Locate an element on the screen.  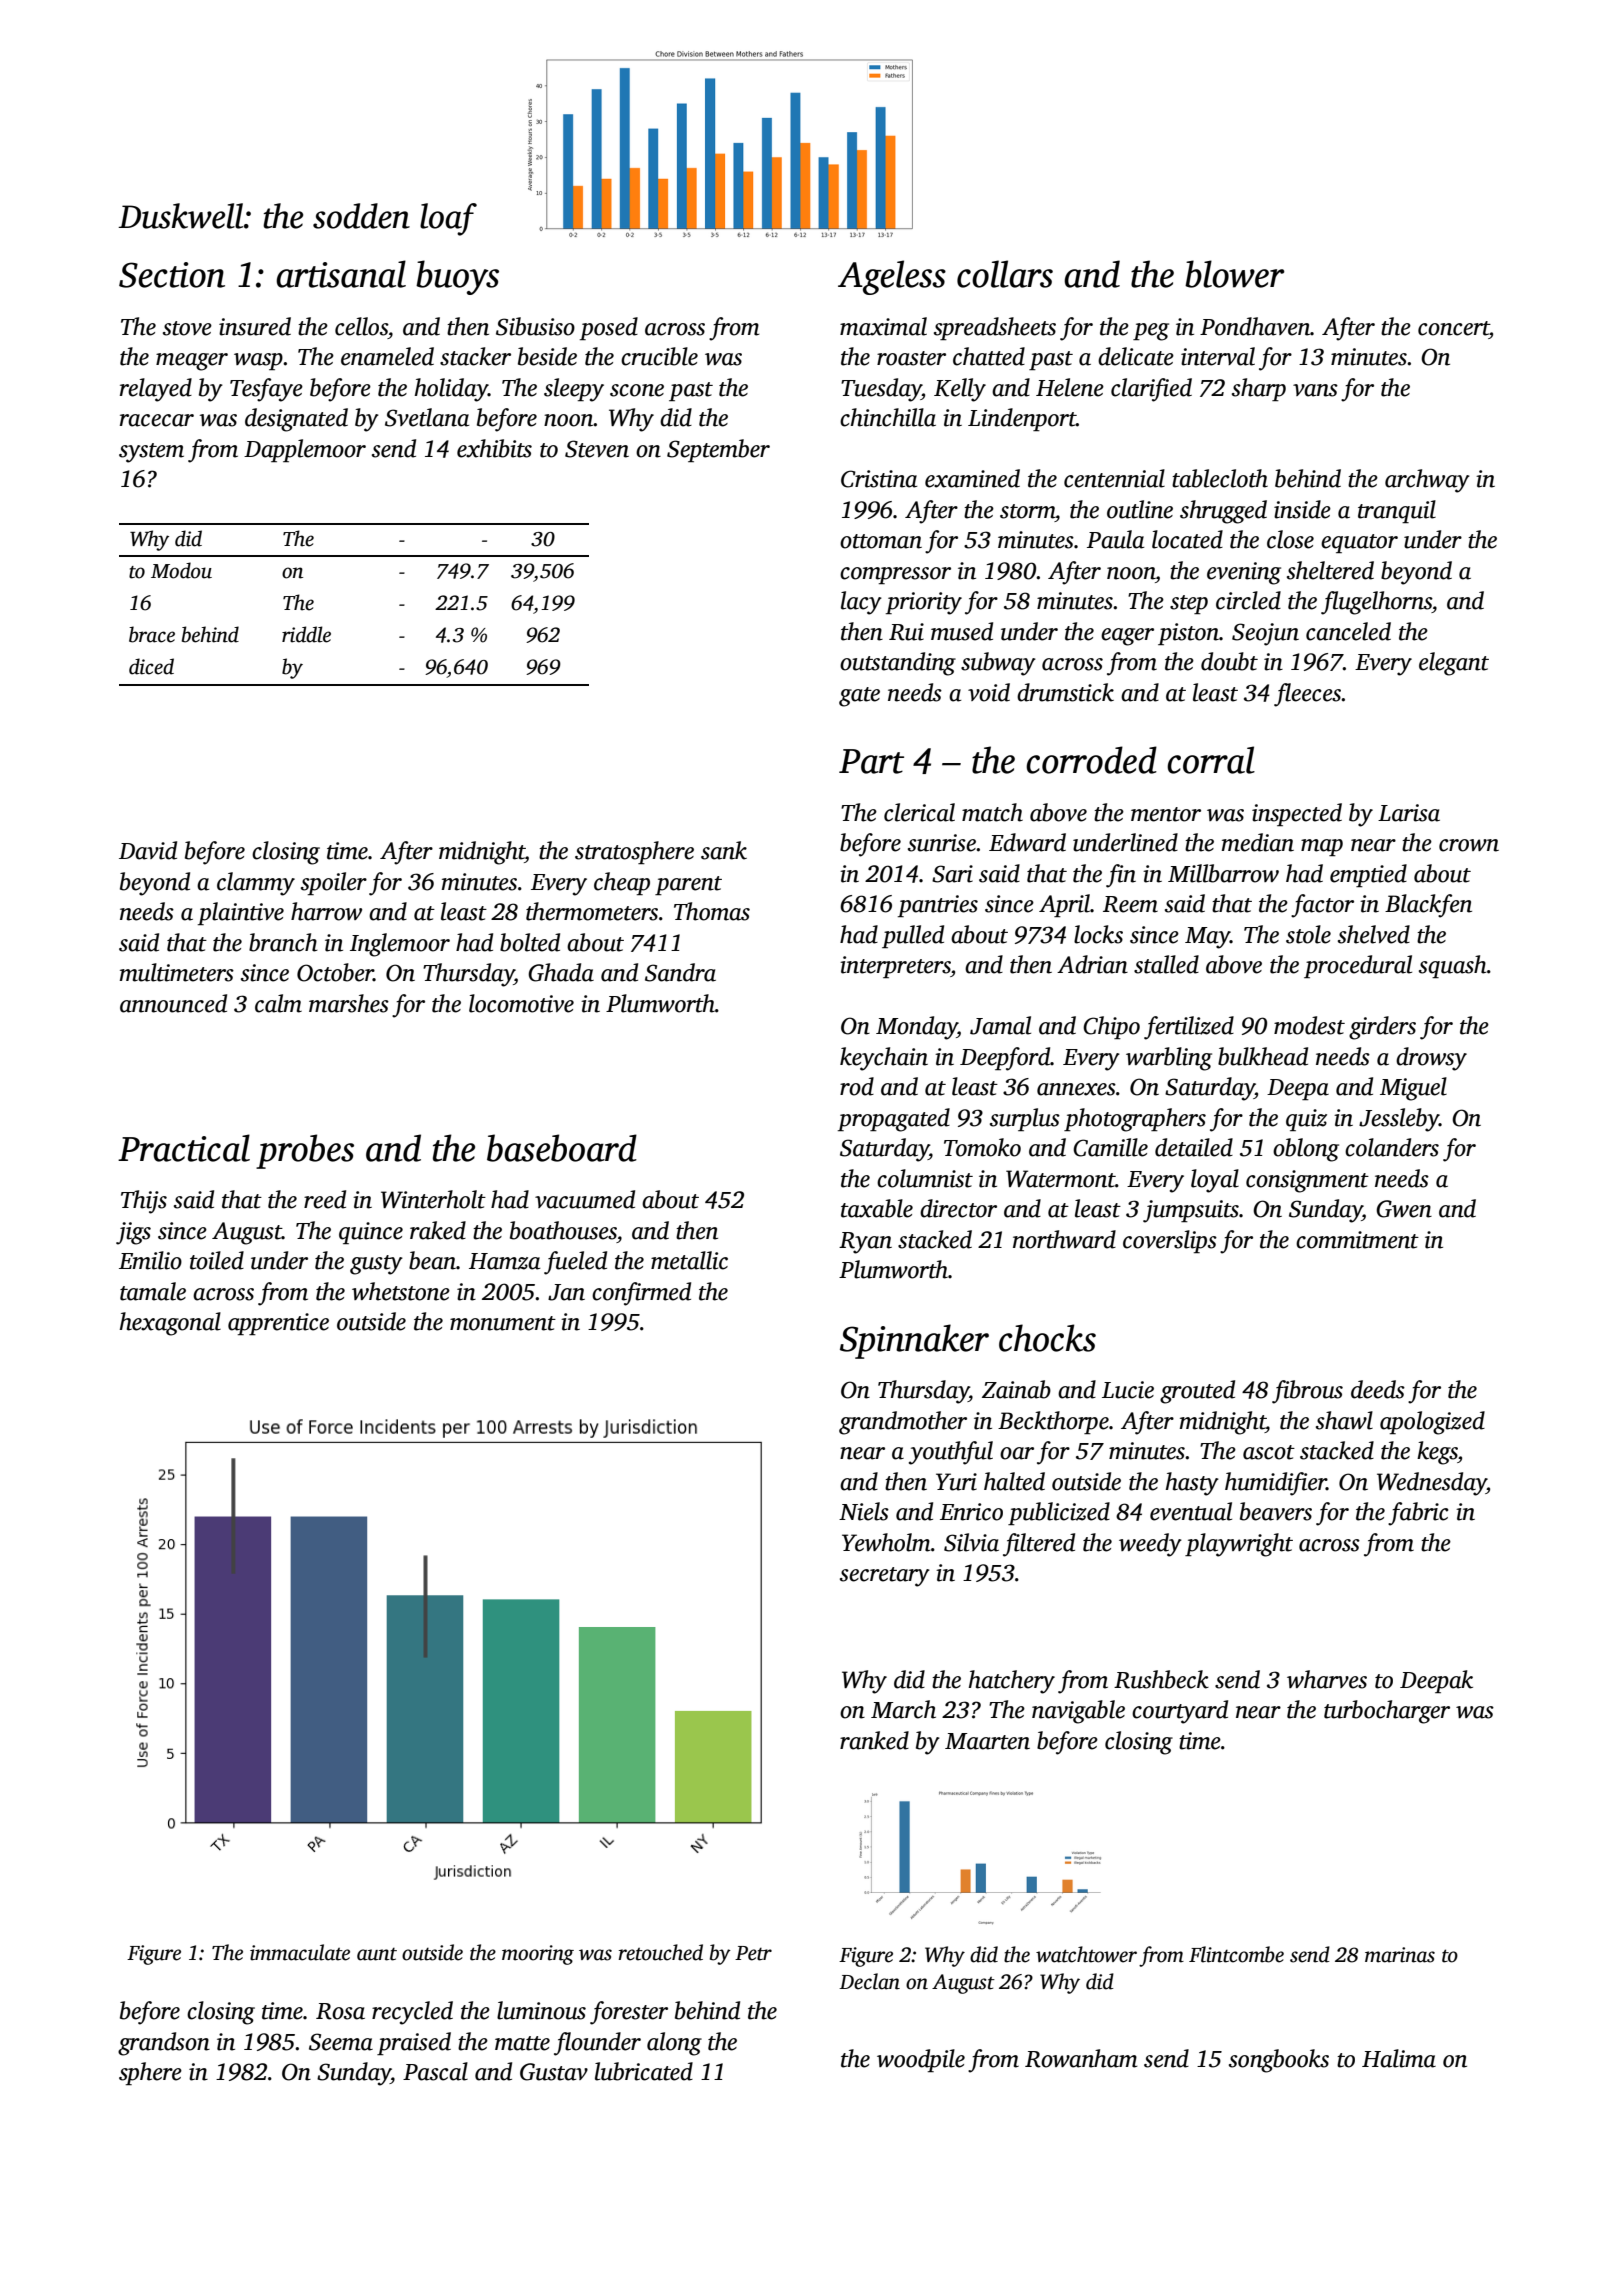
stove is located at coordinates (187, 328).
